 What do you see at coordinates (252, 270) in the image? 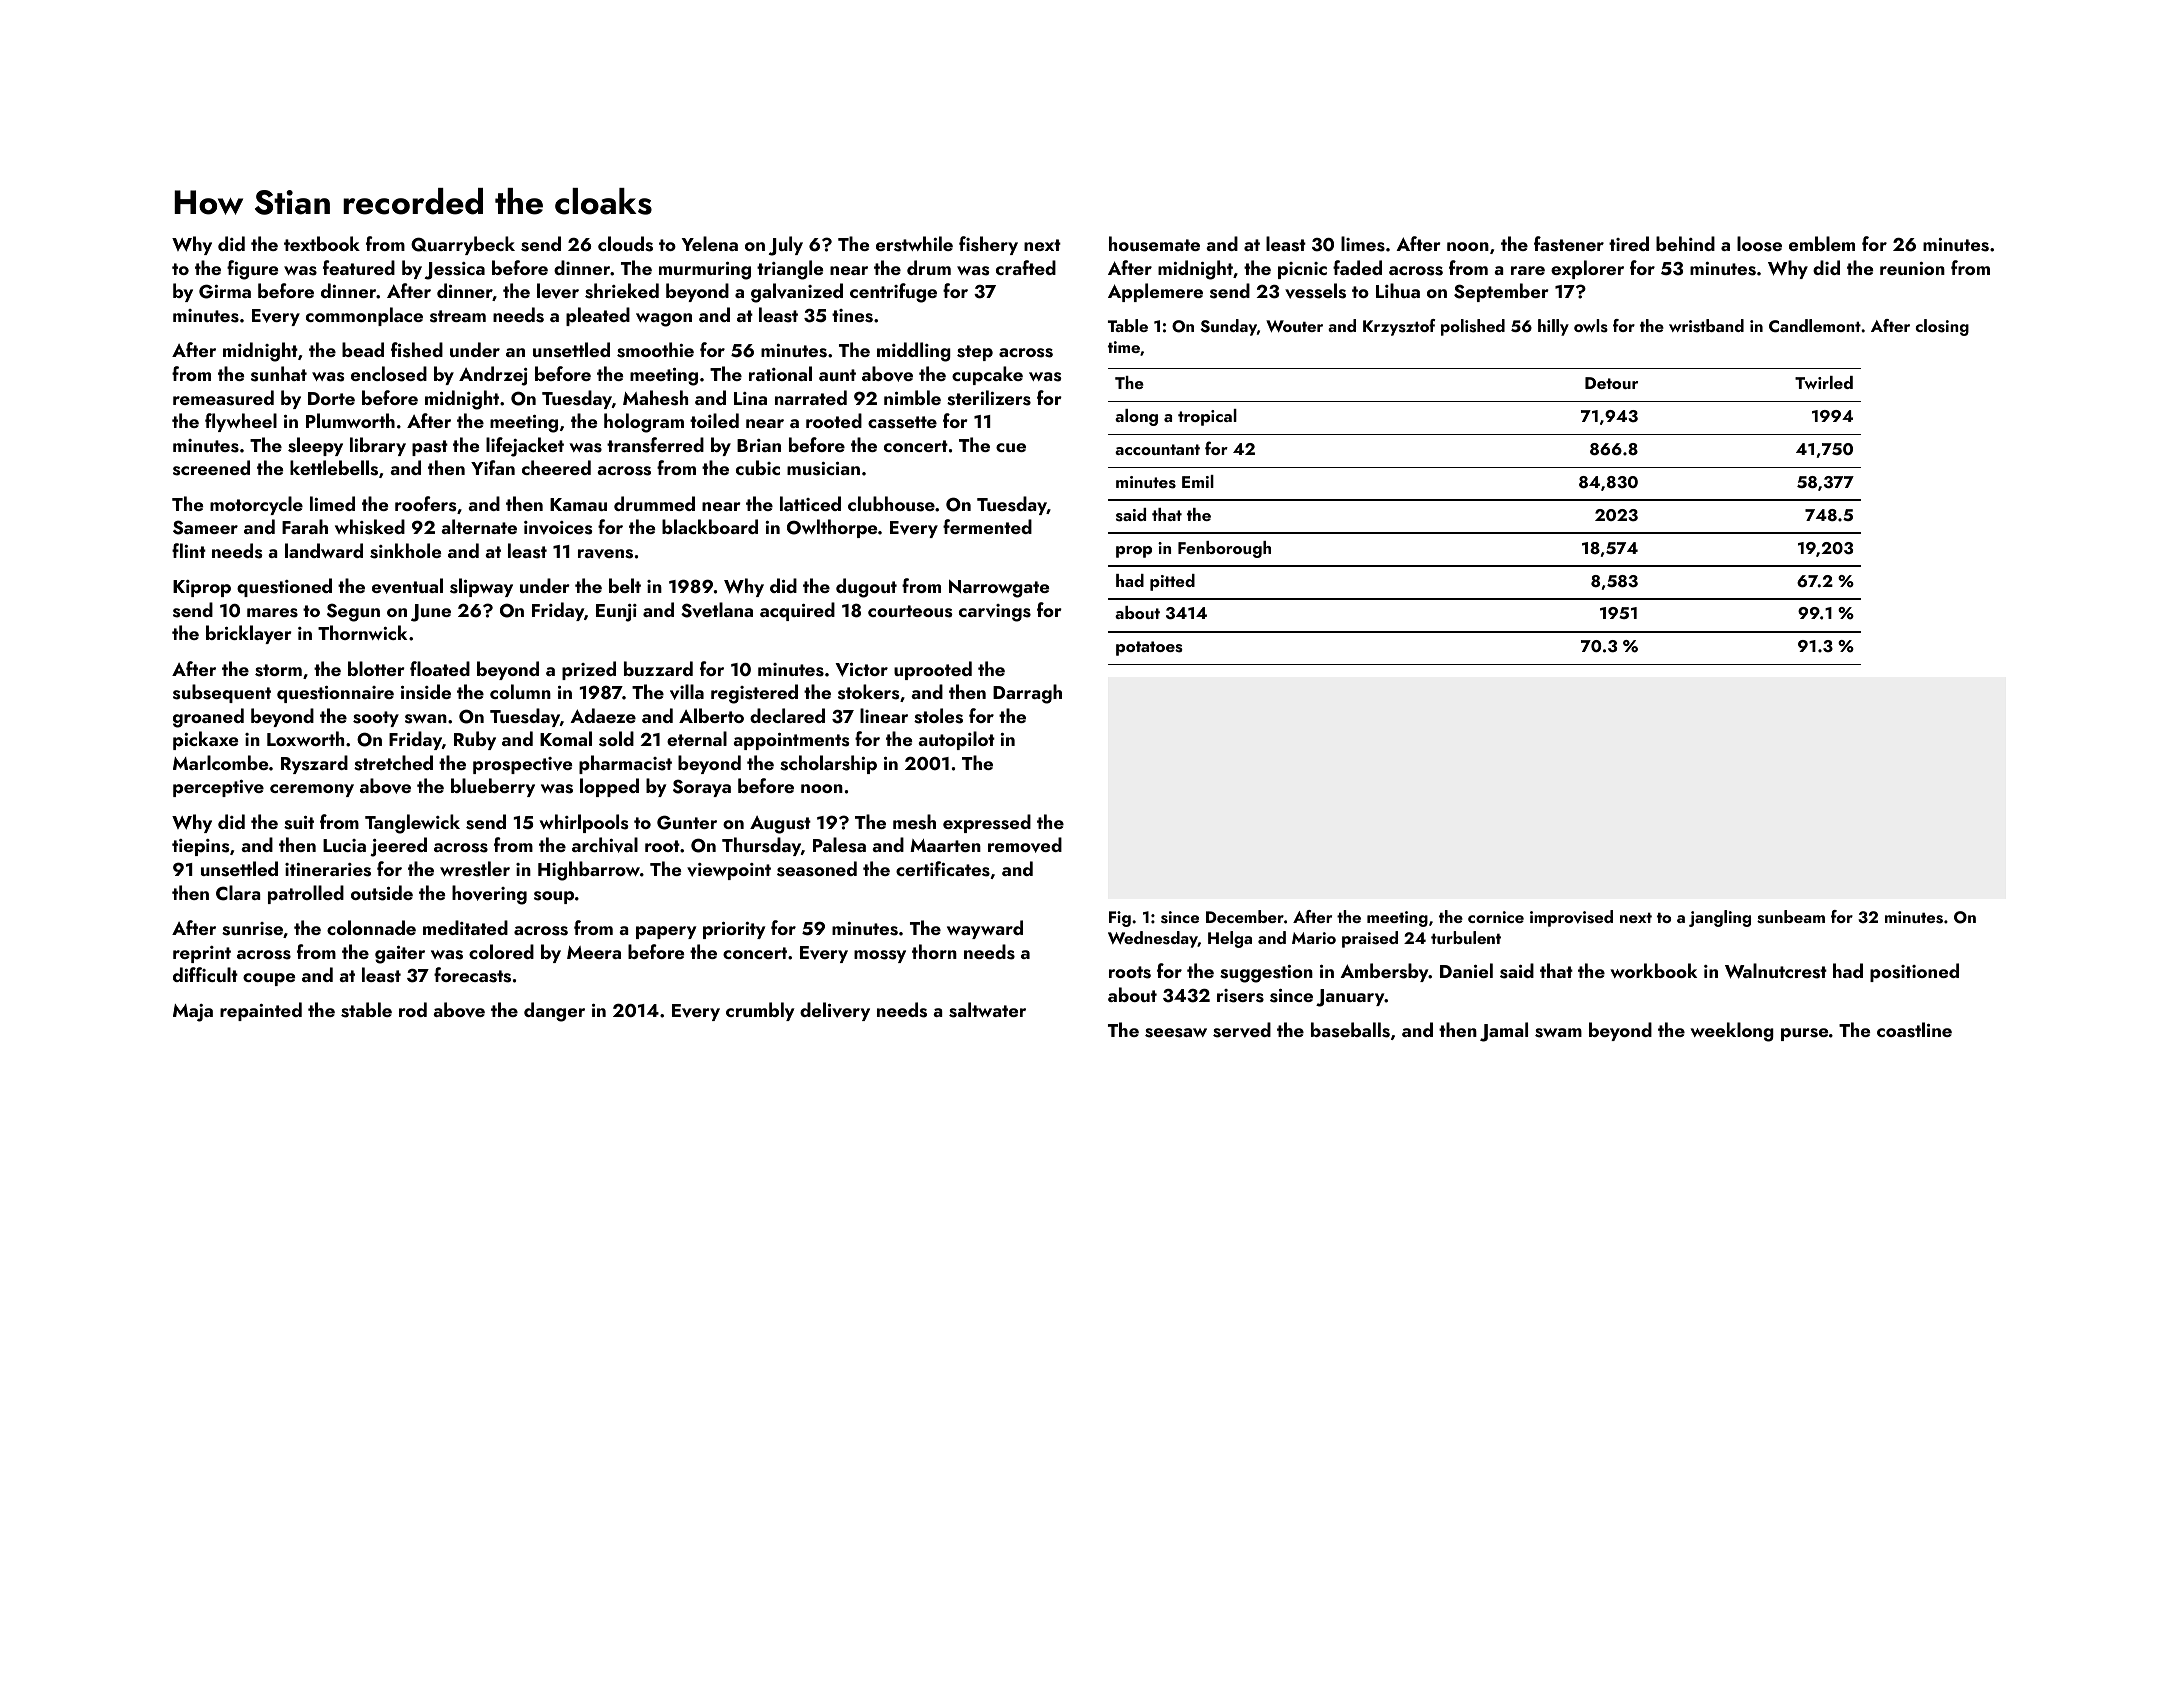
I see `figure` at bounding box center [252, 270].
